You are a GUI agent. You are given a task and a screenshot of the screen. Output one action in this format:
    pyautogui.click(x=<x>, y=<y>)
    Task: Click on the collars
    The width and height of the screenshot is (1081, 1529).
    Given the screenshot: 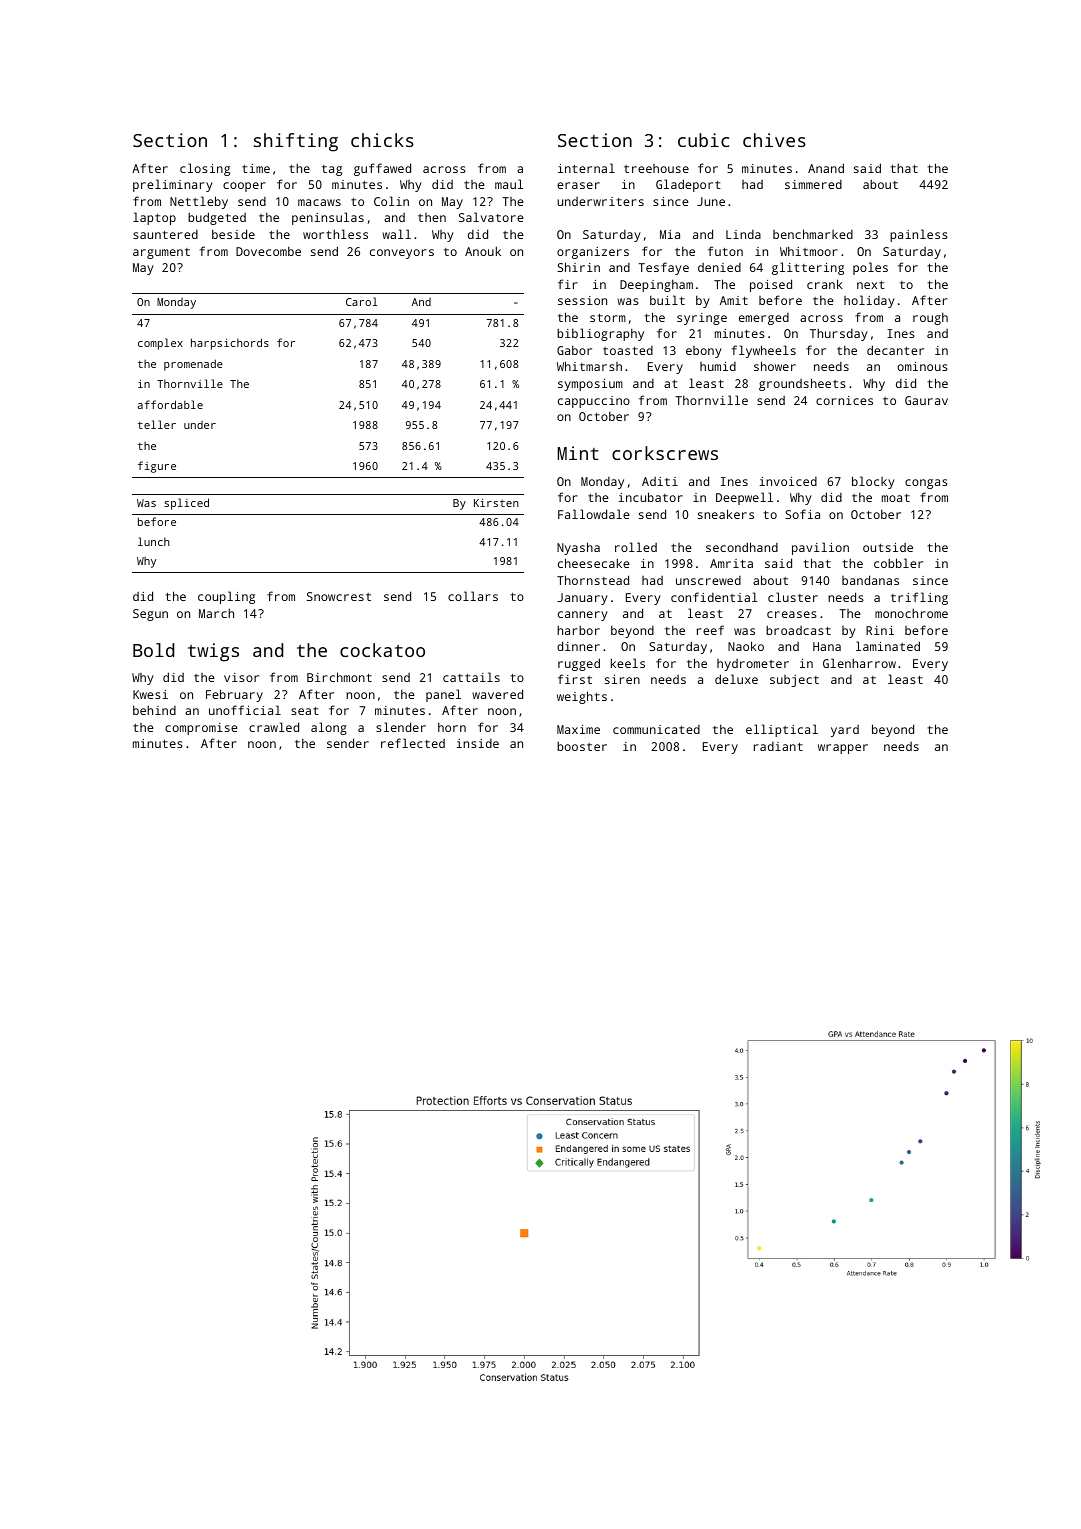 What is the action you would take?
    pyautogui.click(x=473, y=596)
